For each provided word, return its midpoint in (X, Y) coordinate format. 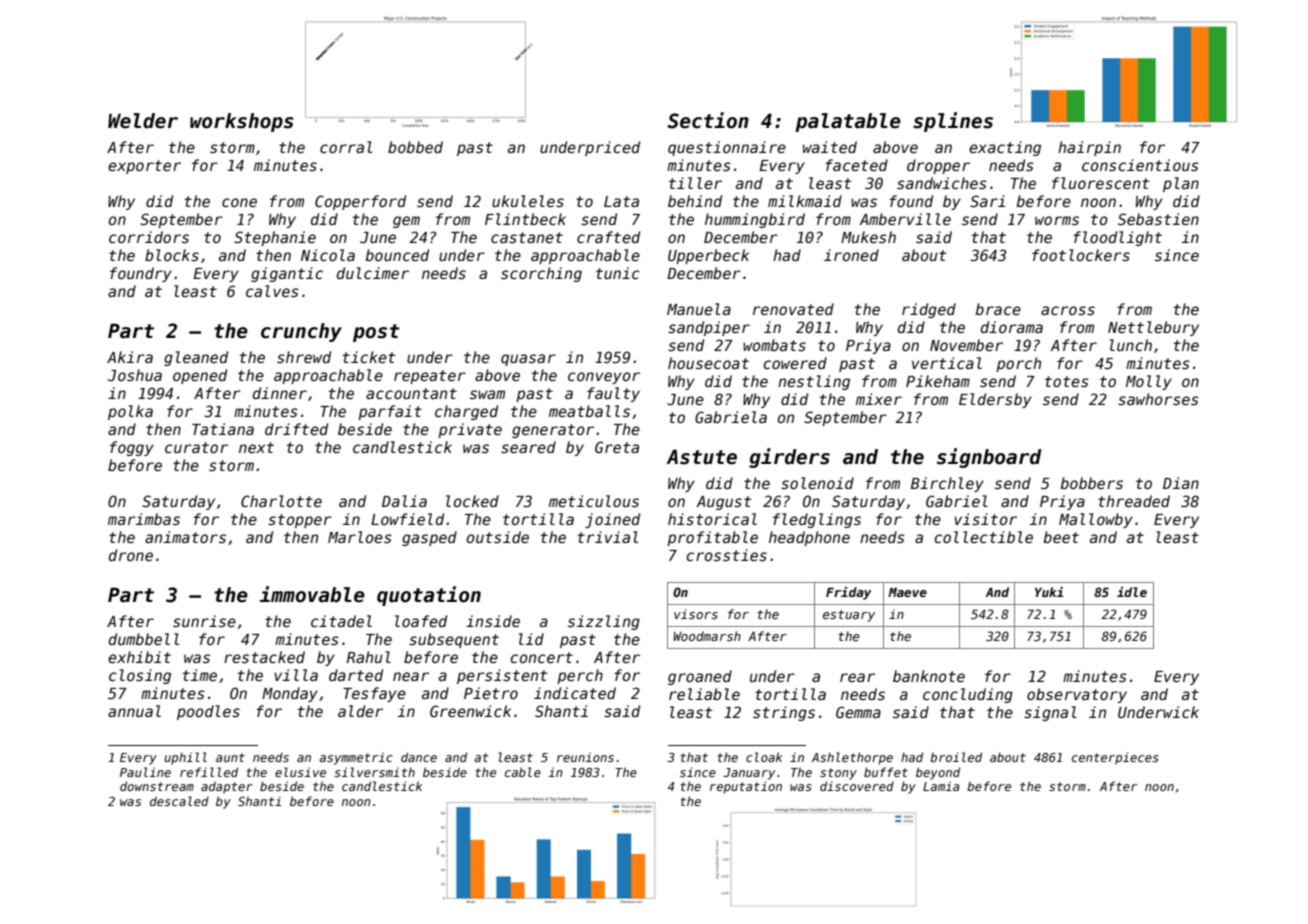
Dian (1181, 483)
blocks (172, 255)
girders (789, 458)
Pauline (145, 772)
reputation (746, 787)
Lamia (941, 786)
